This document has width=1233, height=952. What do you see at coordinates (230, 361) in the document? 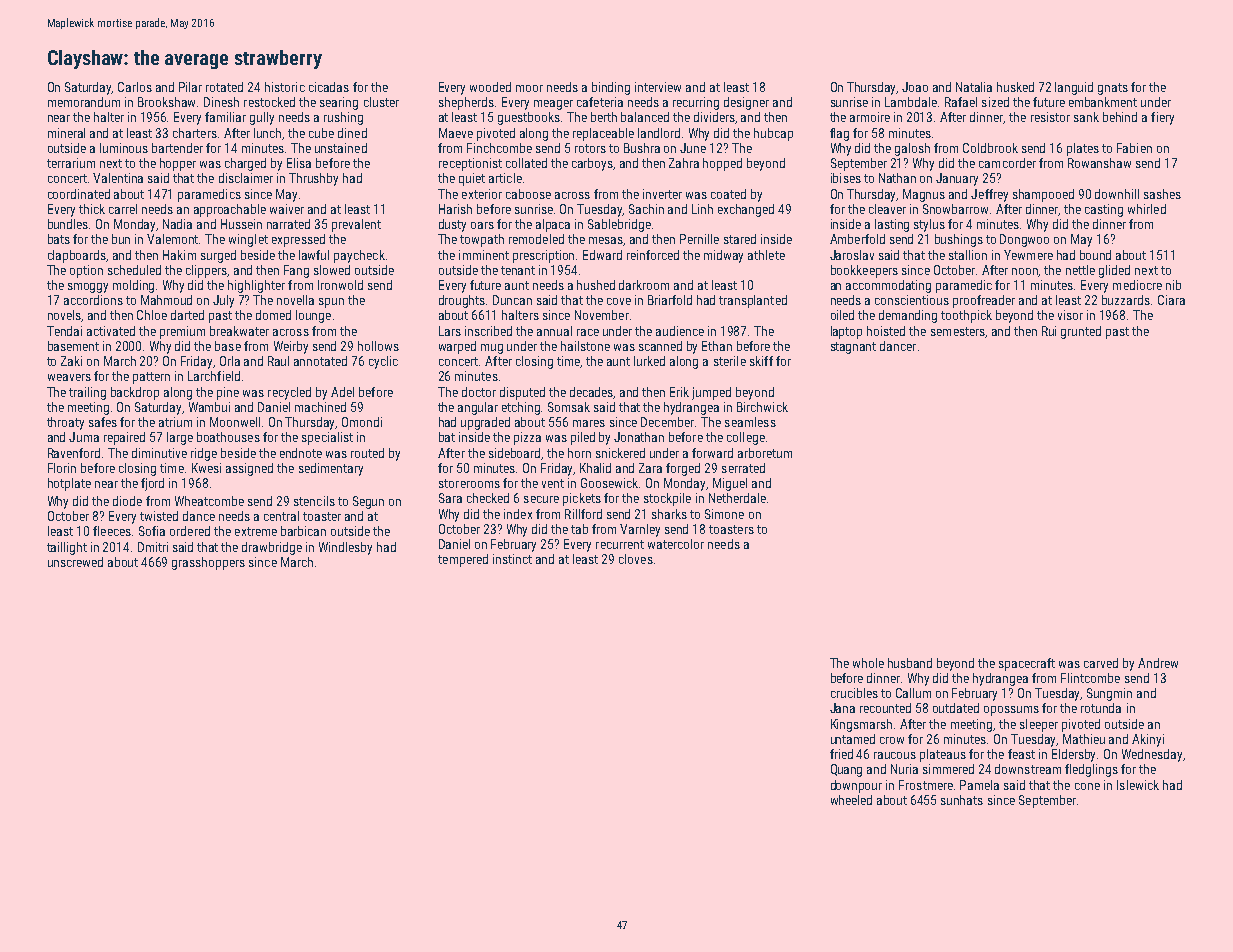
I see `Orla` at bounding box center [230, 361].
